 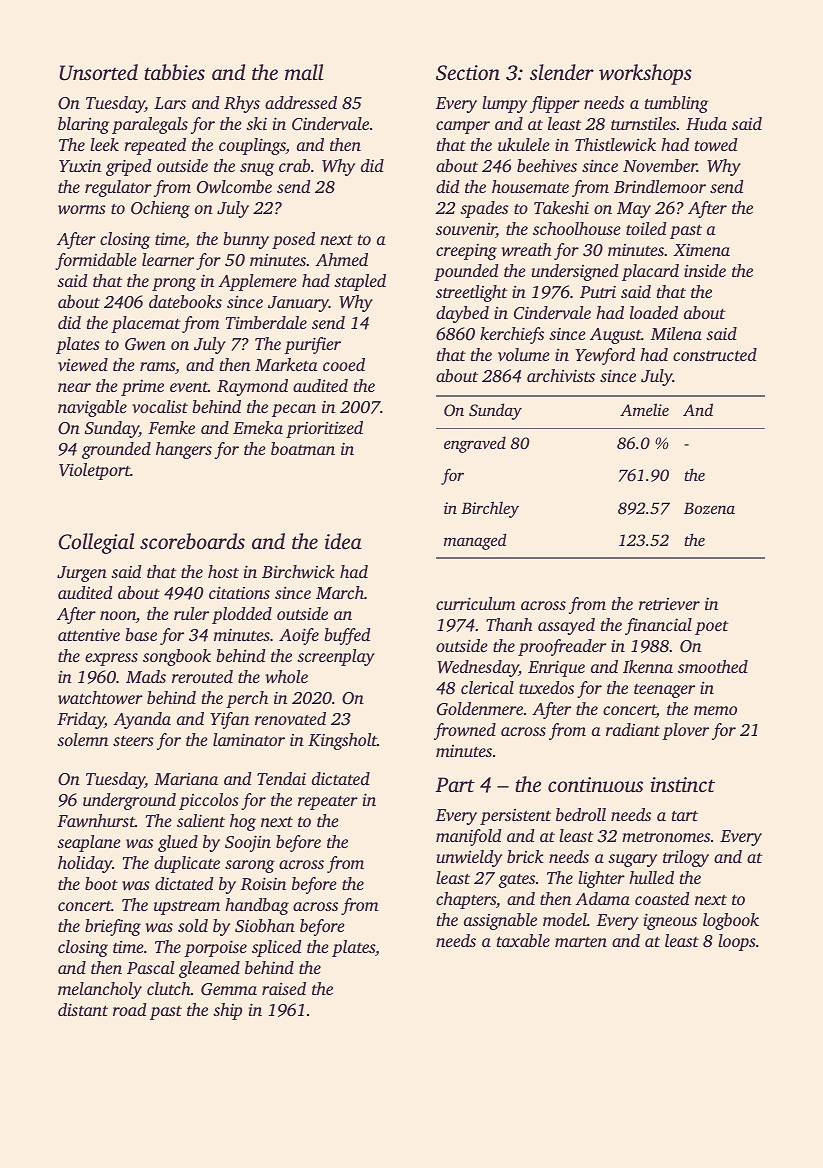 What do you see at coordinates (98, 72) in the image?
I see `Unsorted` at bounding box center [98, 72].
